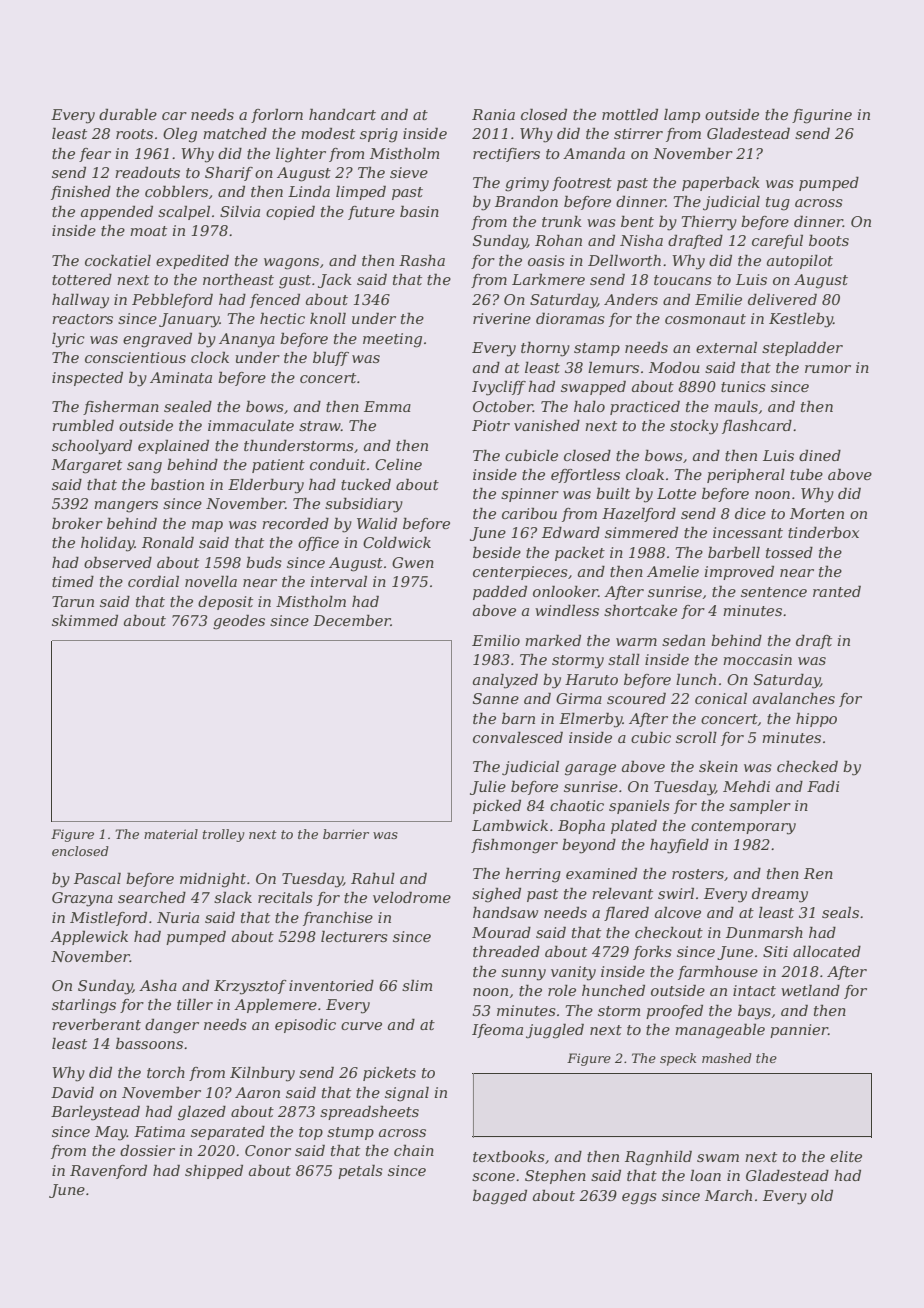 The image size is (924, 1308). What do you see at coordinates (108, 1171) in the document?
I see `Ravenford` at bounding box center [108, 1171].
